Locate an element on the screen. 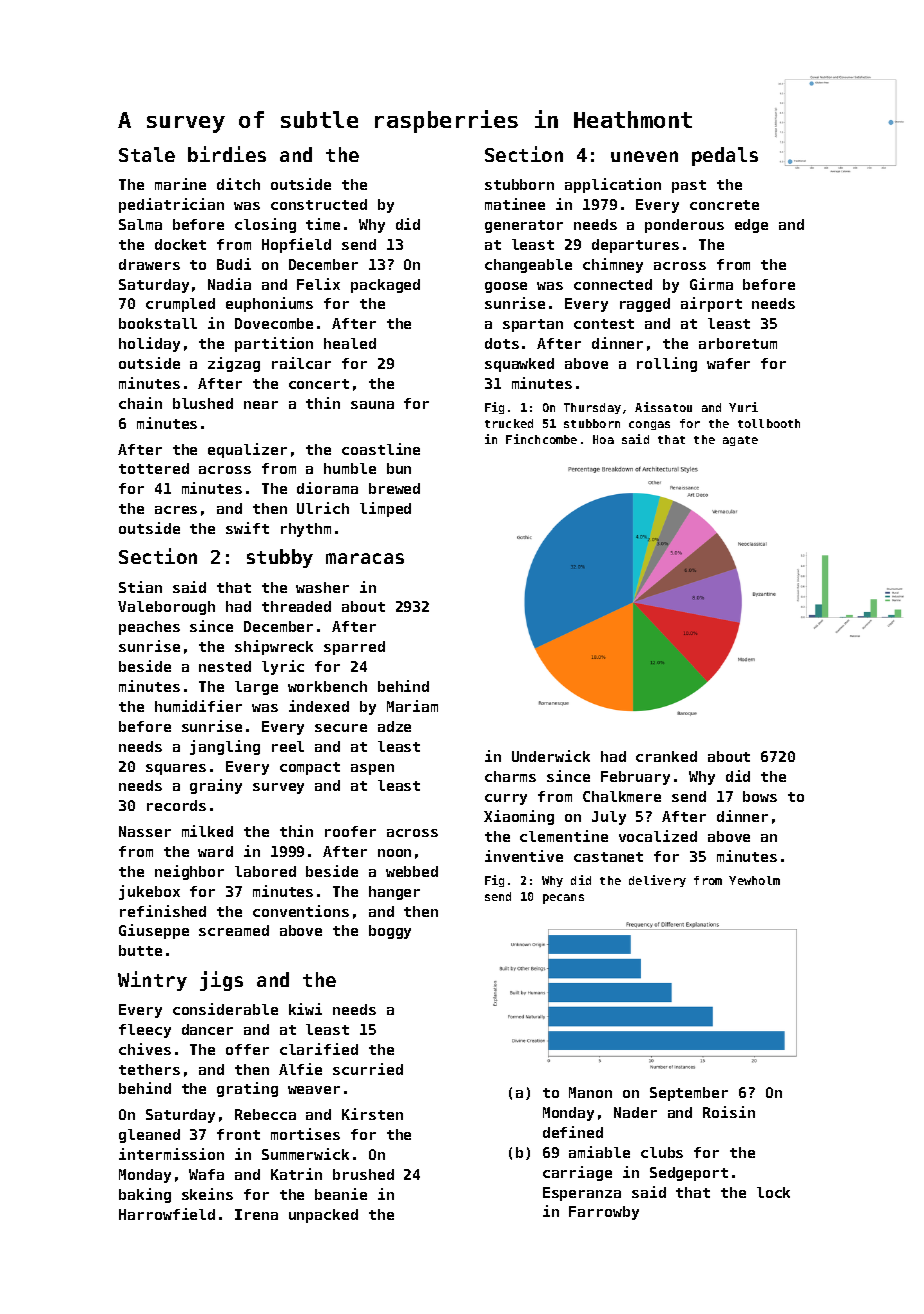 The height and width of the screenshot is (1314, 924). tollbooth is located at coordinates (769, 423).
